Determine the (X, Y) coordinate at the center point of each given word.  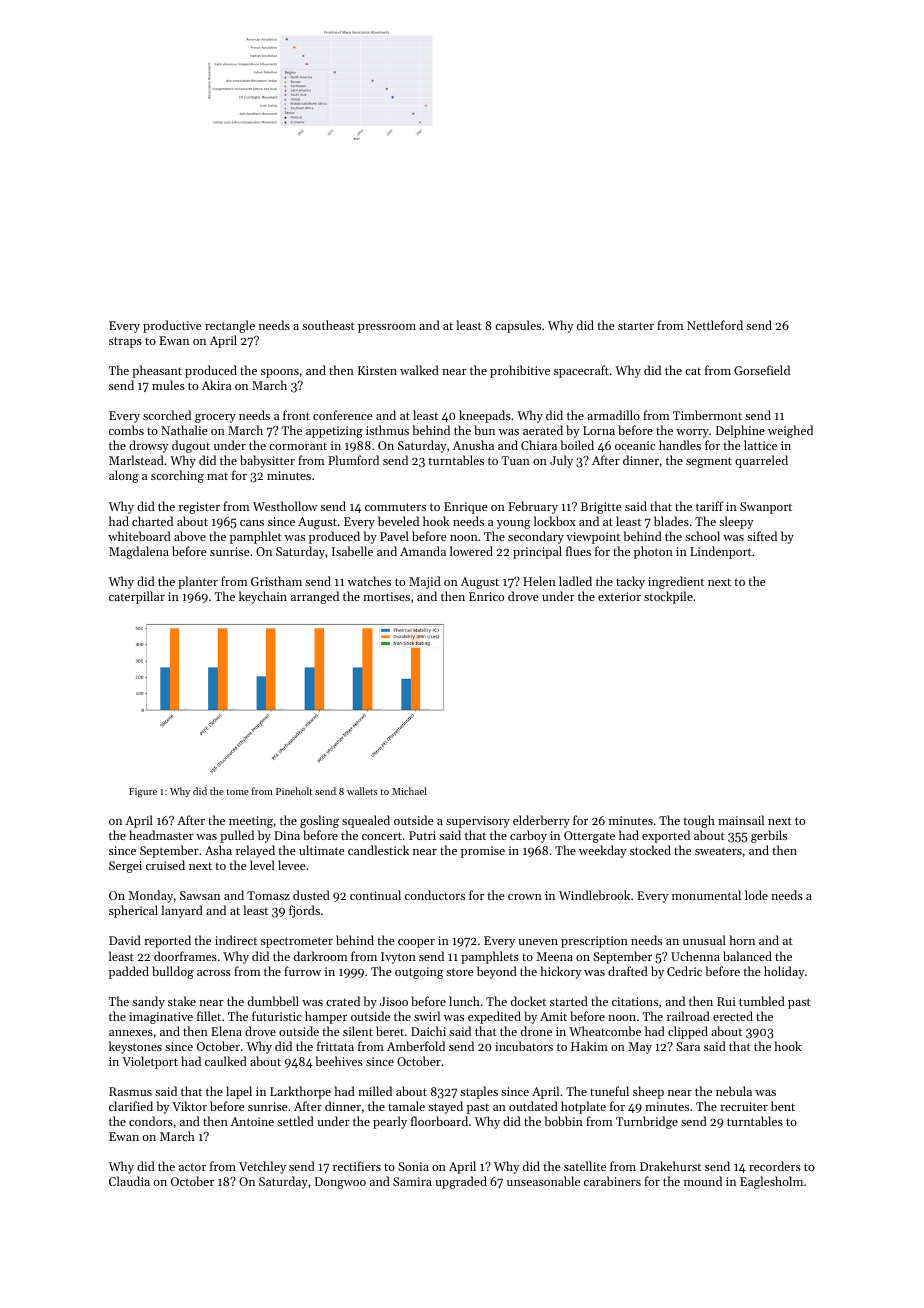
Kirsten (377, 370)
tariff (709, 506)
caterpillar (137, 597)
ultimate (322, 850)
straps (125, 342)
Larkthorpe (300, 1092)
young (514, 524)
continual (375, 895)
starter (636, 326)
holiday (784, 972)
